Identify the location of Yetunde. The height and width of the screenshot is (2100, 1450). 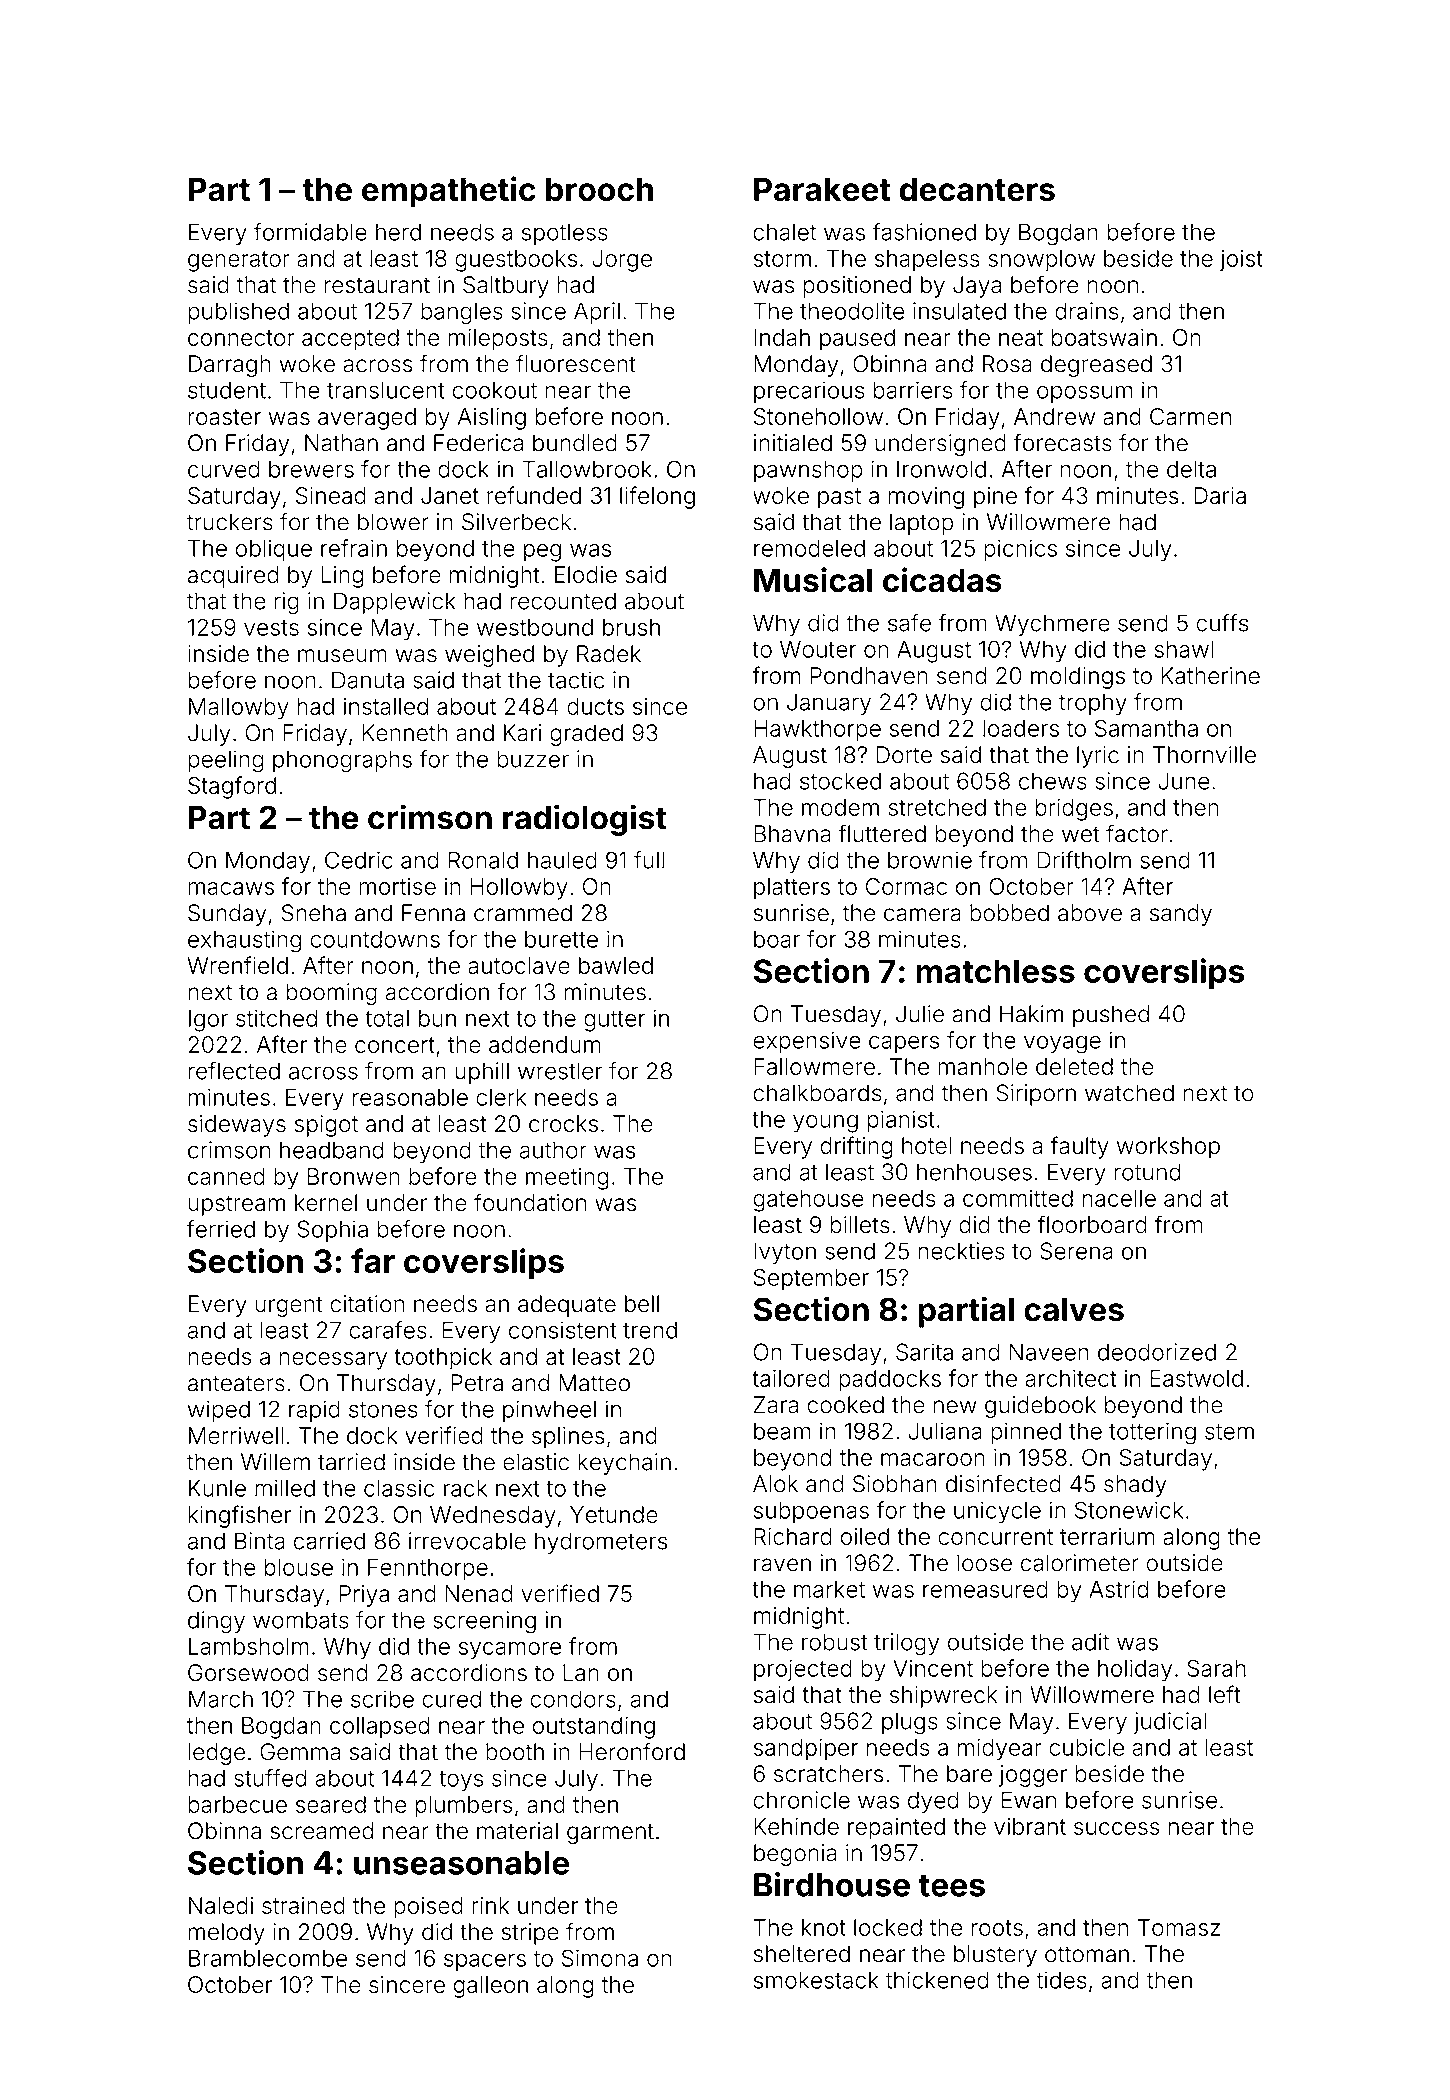
(614, 1514).
